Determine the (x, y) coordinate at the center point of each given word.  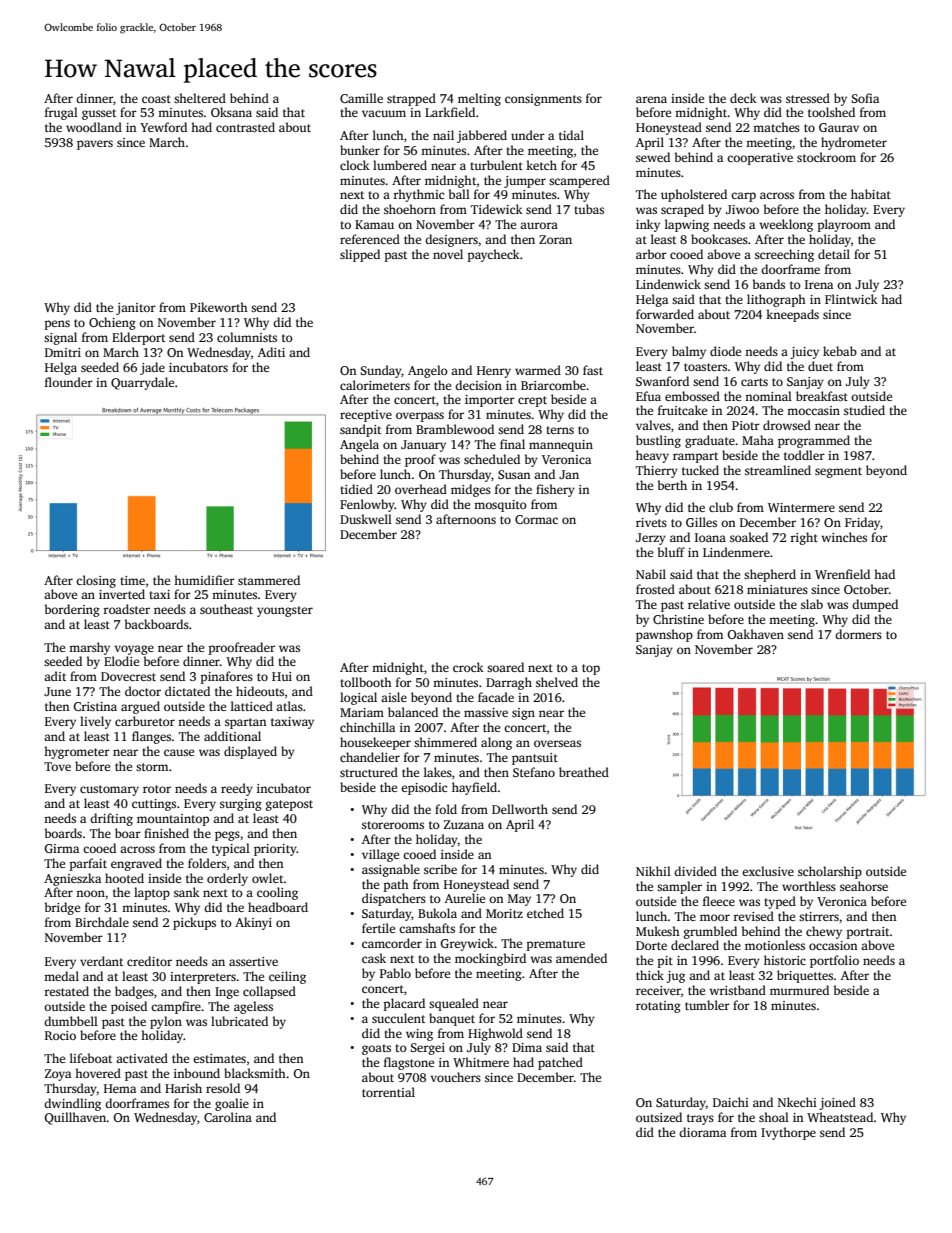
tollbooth (366, 682)
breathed (584, 772)
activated (142, 1058)
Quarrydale (142, 383)
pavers (95, 145)
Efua (648, 396)
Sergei (427, 1049)
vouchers (455, 1077)
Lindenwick (668, 284)
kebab (840, 351)
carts (754, 382)
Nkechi (797, 1102)
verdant (101, 961)
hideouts (260, 691)
